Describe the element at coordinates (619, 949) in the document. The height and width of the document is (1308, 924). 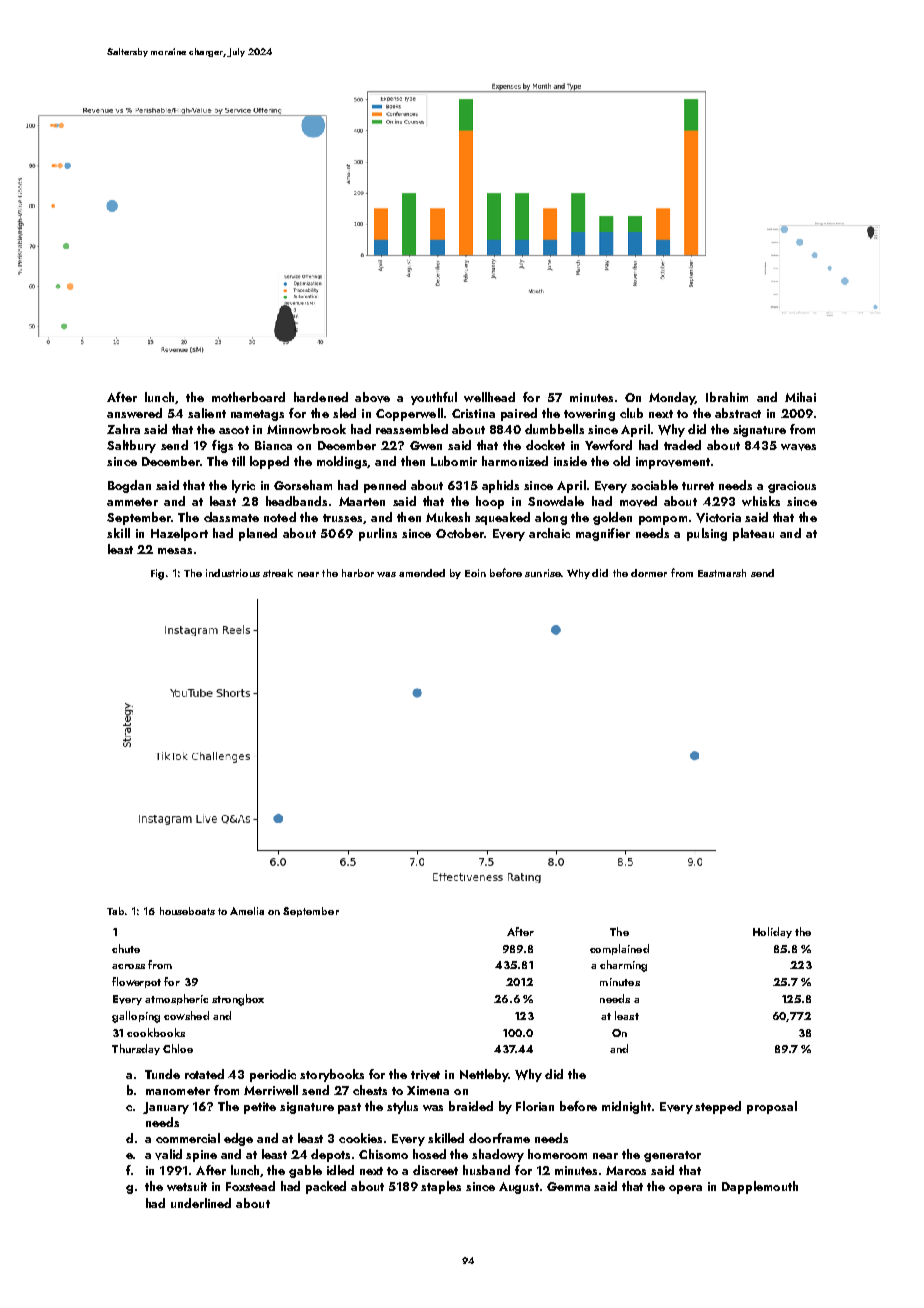
I see `complained` at that location.
